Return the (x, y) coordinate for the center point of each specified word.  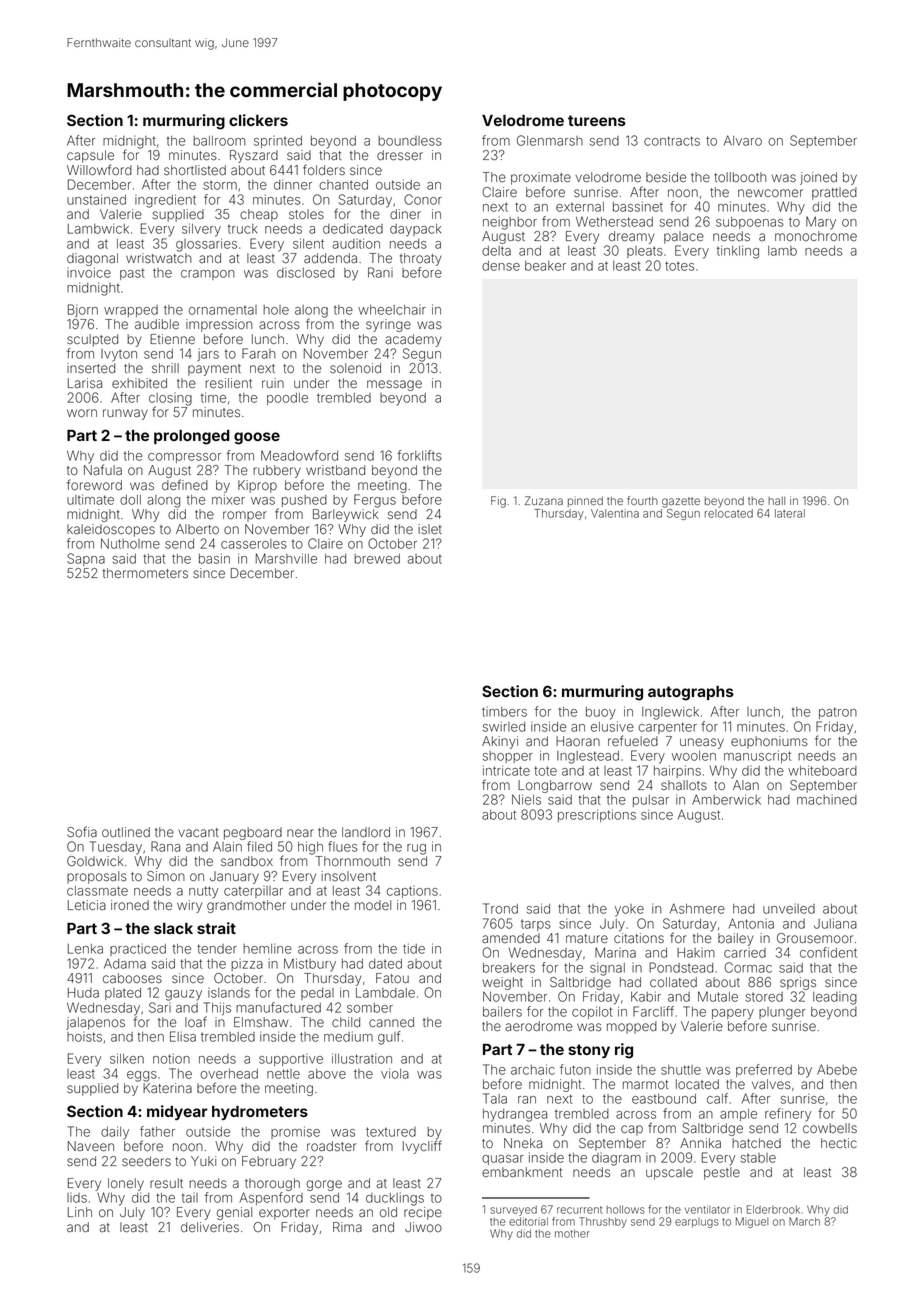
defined (185, 485)
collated (673, 982)
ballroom (219, 141)
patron (838, 713)
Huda (83, 993)
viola (395, 1073)
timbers (504, 712)
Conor (423, 199)
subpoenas (750, 223)
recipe (423, 1213)
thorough (272, 1184)
